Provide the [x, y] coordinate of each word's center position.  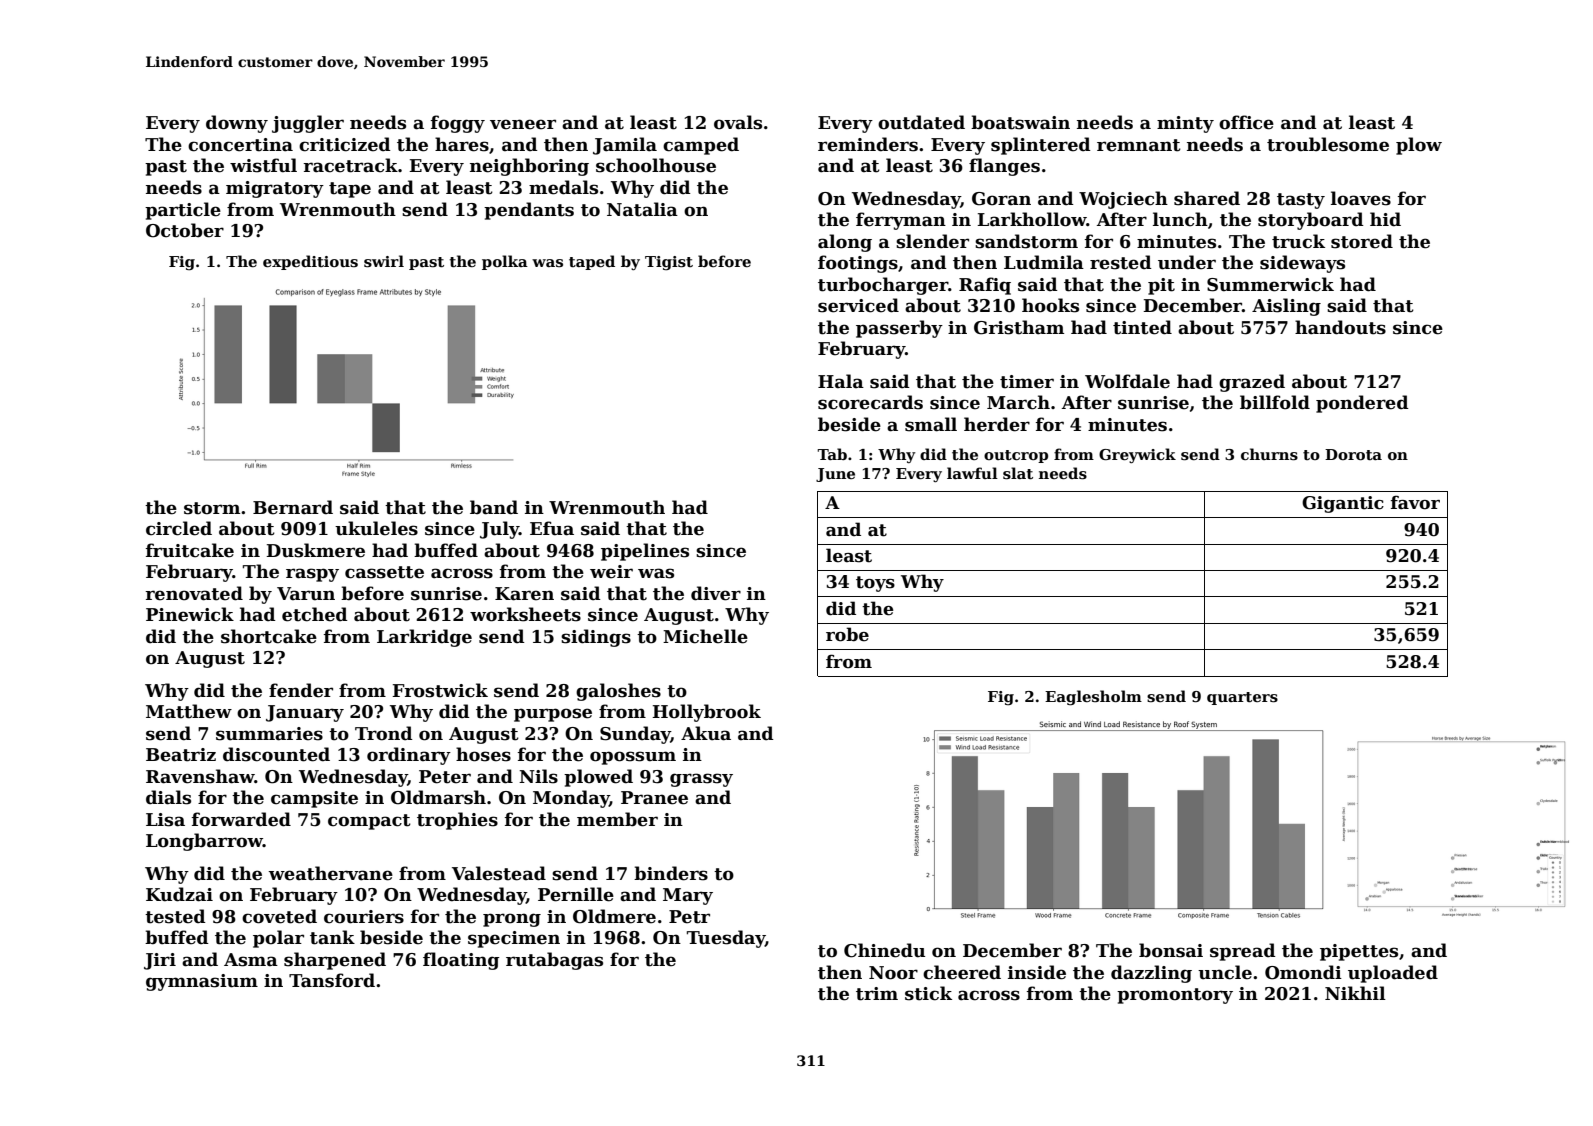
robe [847, 634]
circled [179, 528]
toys [875, 584]
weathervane [331, 873]
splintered [1041, 146]
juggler [308, 124]
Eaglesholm [1093, 698]
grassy [701, 780]
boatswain [1020, 122]
